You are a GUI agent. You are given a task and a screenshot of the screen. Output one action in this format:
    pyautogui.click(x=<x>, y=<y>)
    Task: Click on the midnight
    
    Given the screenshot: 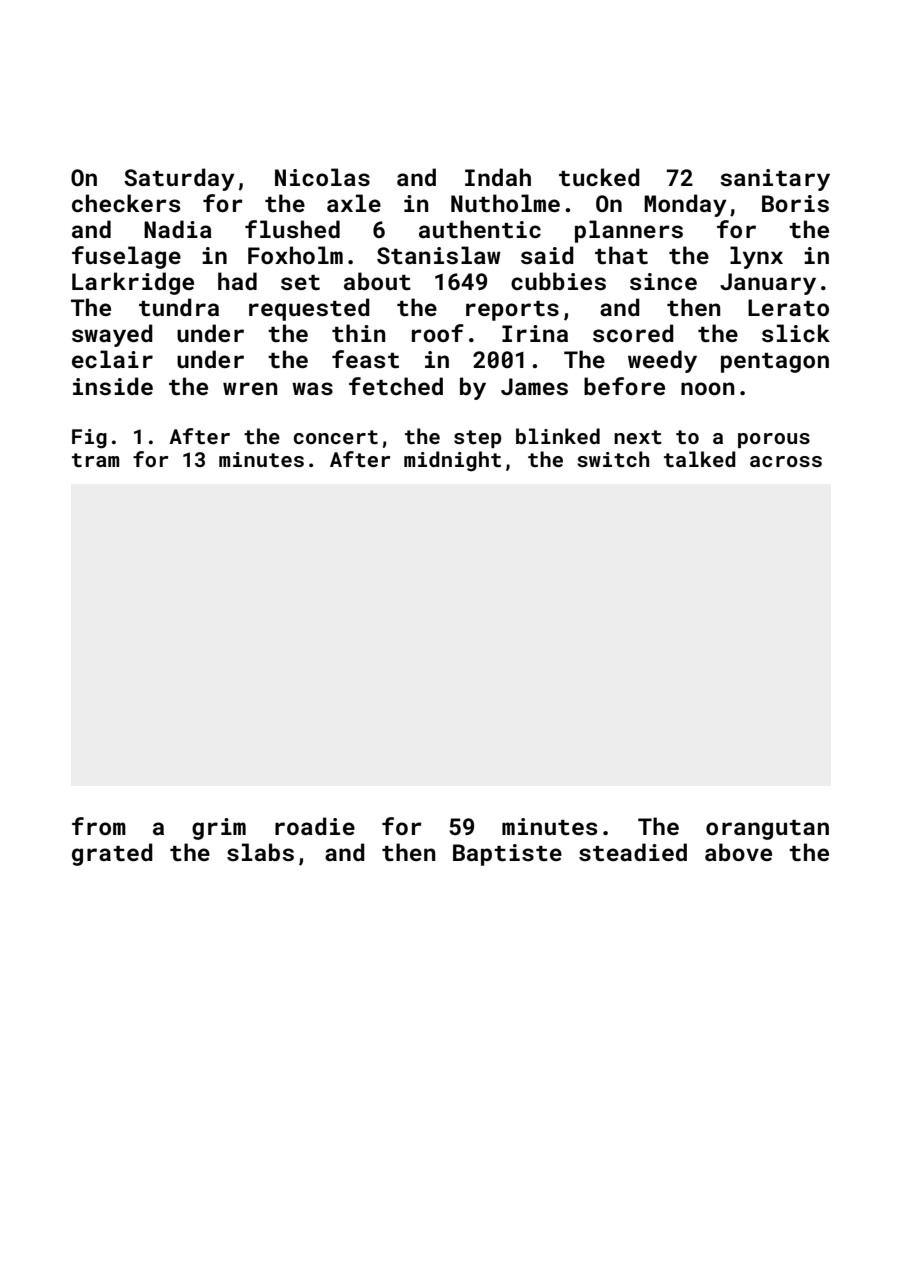 What is the action you would take?
    pyautogui.click(x=452, y=461)
